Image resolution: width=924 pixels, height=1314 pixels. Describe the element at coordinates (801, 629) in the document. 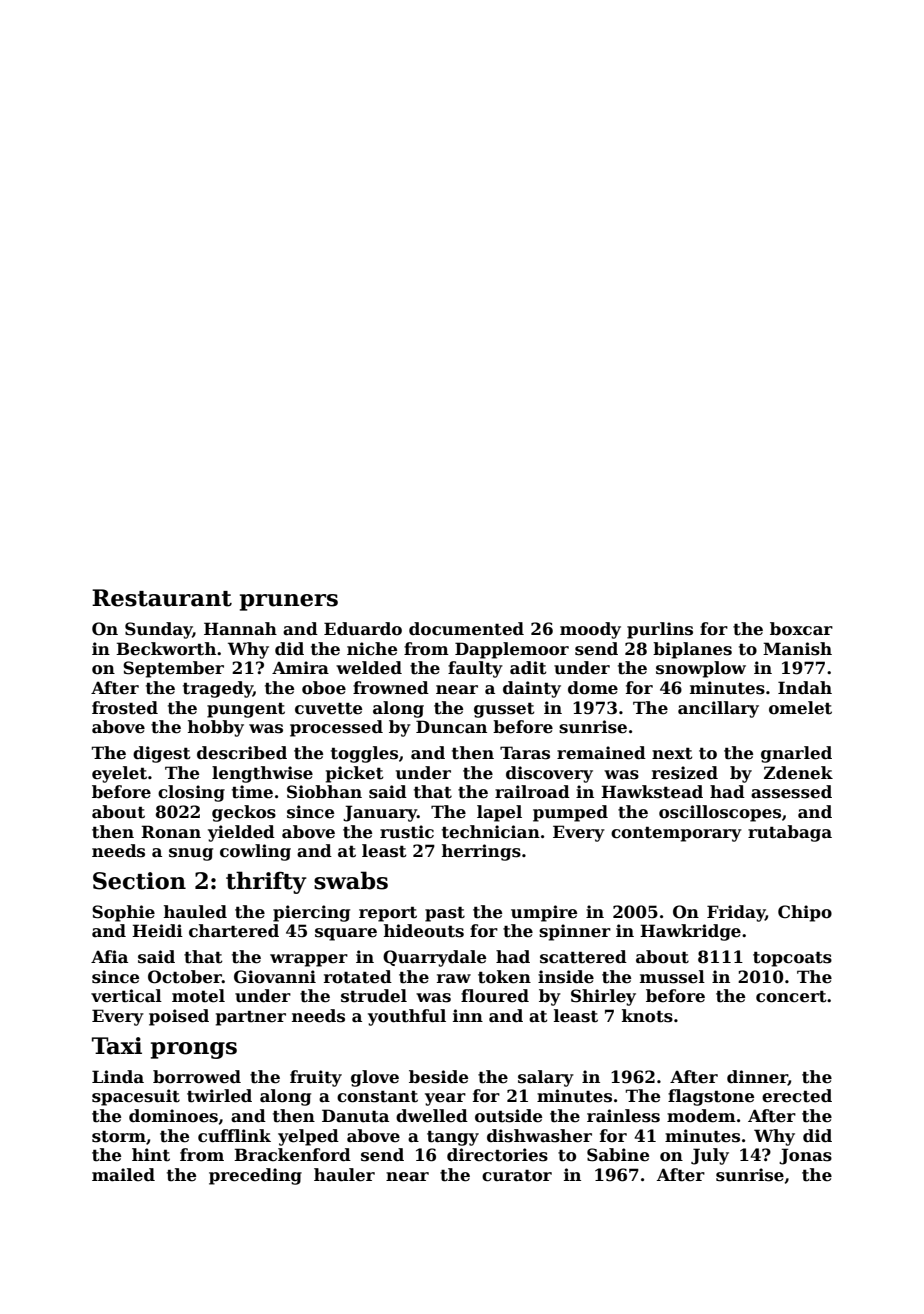

I see `boxcar` at that location.
